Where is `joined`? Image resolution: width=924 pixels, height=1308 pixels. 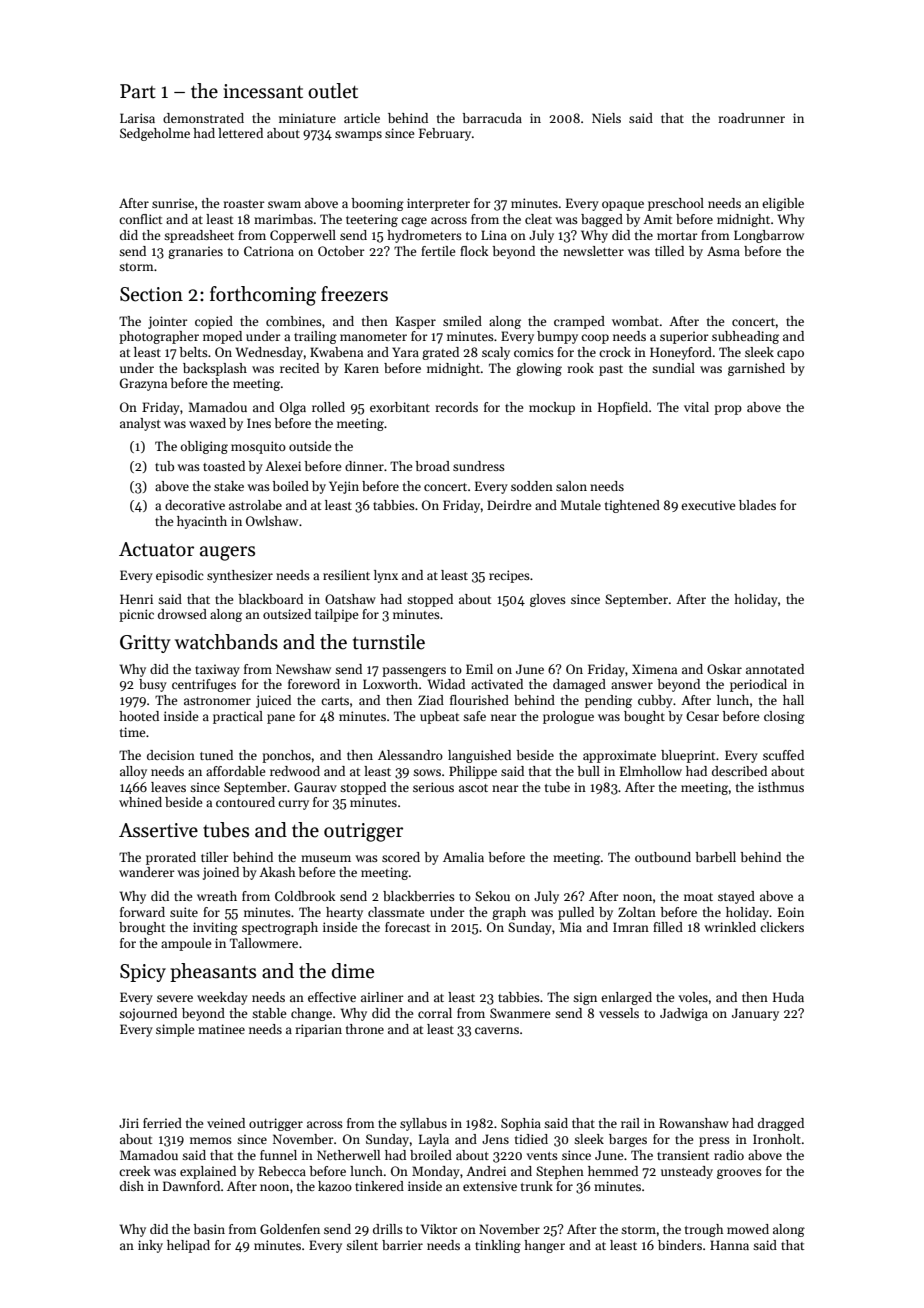 joined is located at coordinates (221, 873).
